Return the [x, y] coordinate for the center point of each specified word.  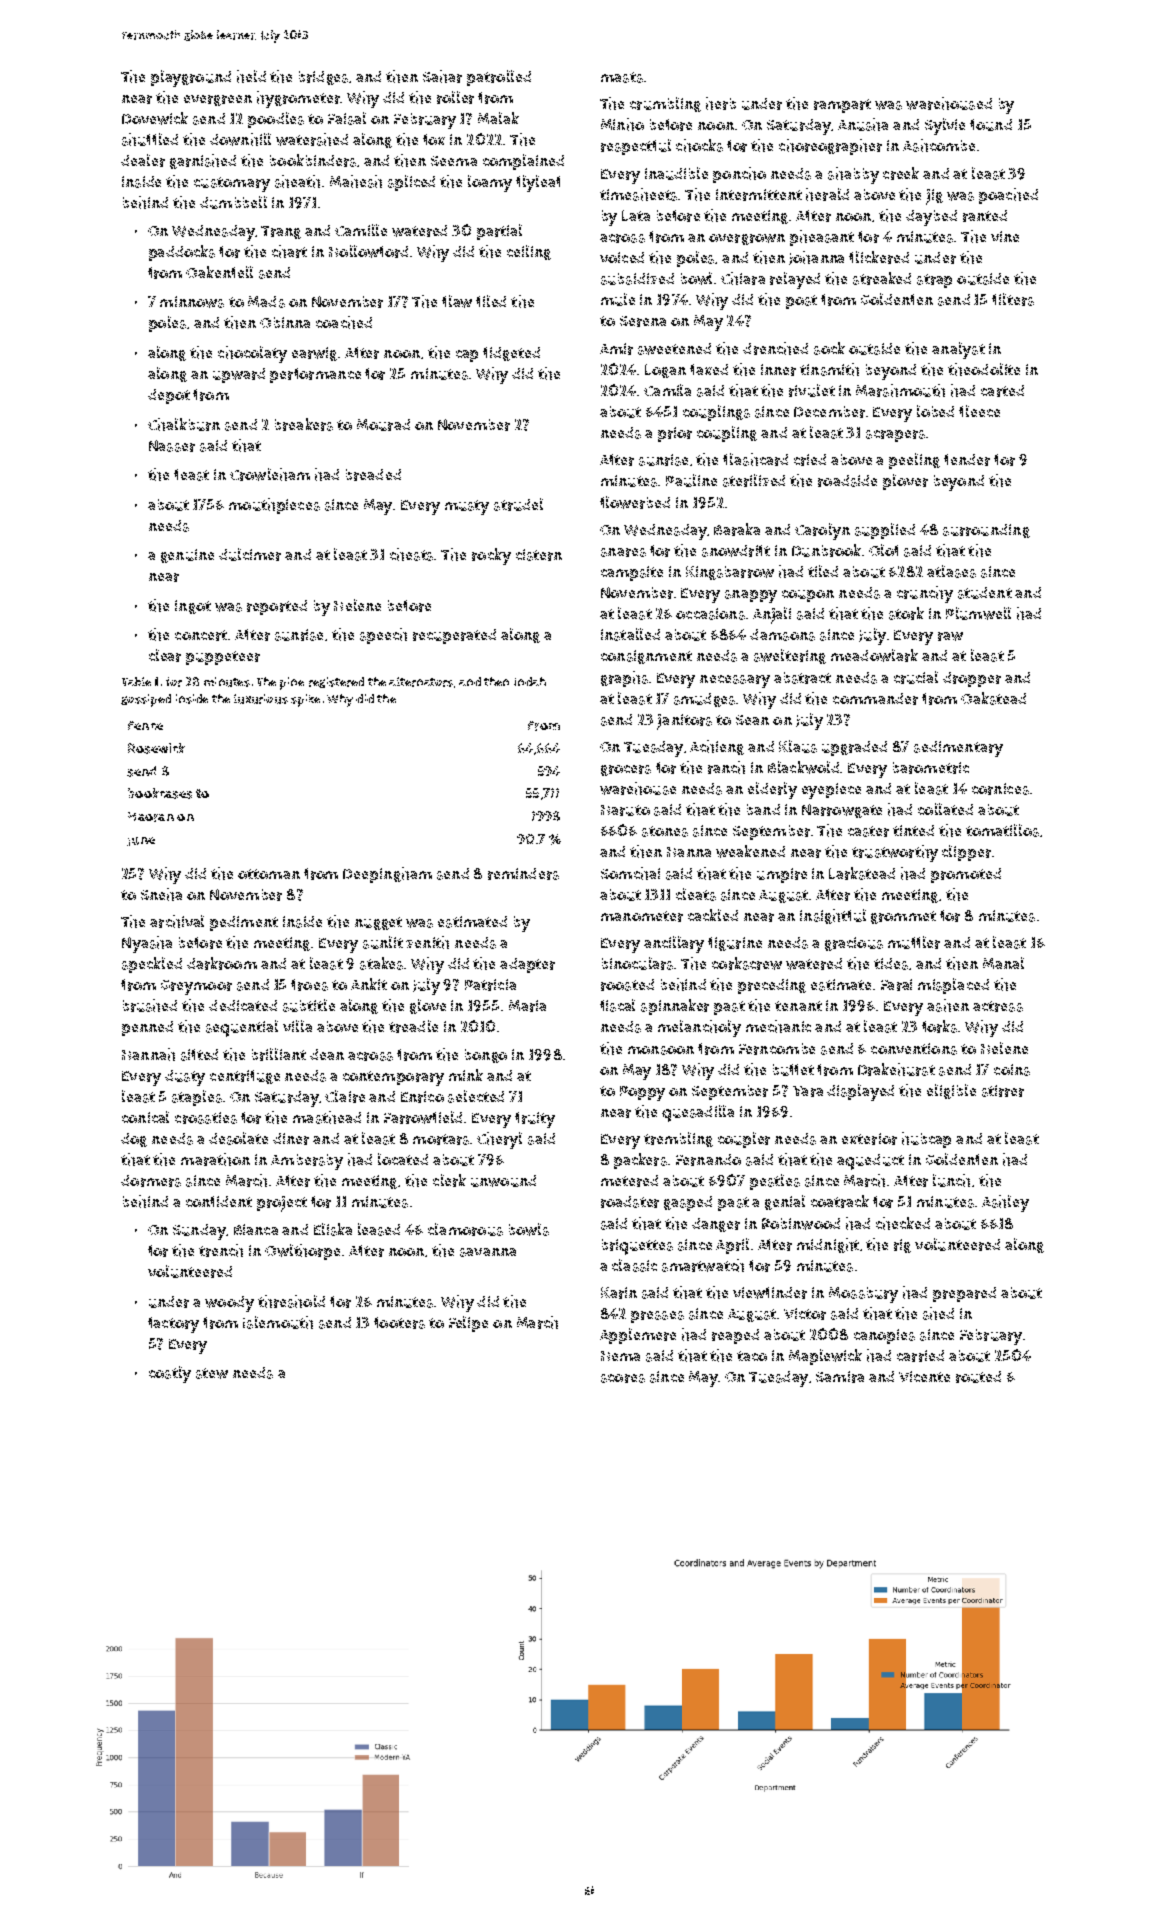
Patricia [490, 985]
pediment [244, 923]
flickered [879, 257]
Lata [636, 215]
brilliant [279, 1054]
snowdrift [736, 551]
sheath [297, 181]
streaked [882, 278]
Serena [643, 321]
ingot [193, 607]
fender [967, 460]
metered [629, 1181]
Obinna [285, 322]
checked [903, 1223]
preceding [772, 986]
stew [212, 1373]
